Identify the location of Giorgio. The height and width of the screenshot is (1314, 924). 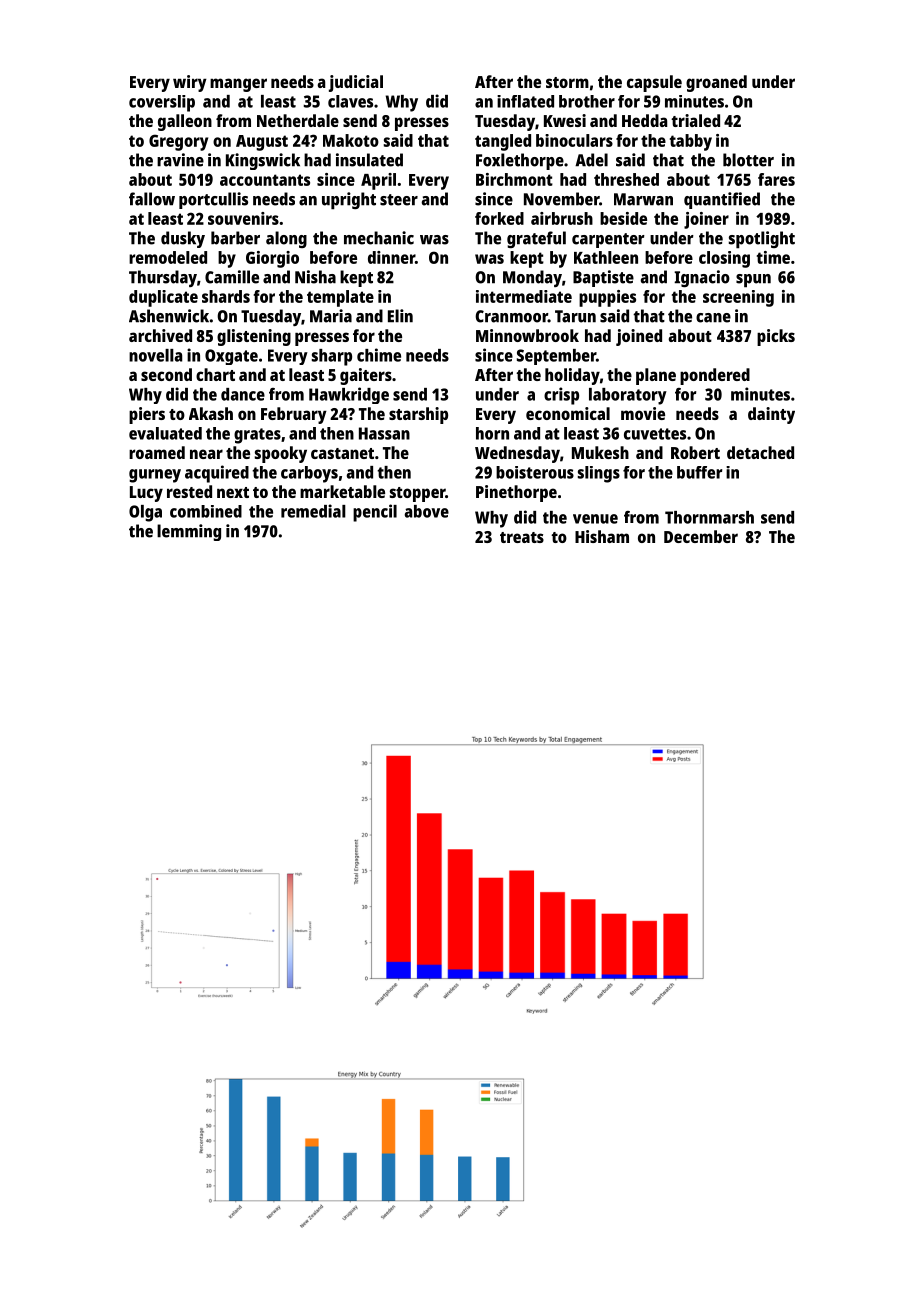
(272, 259).
